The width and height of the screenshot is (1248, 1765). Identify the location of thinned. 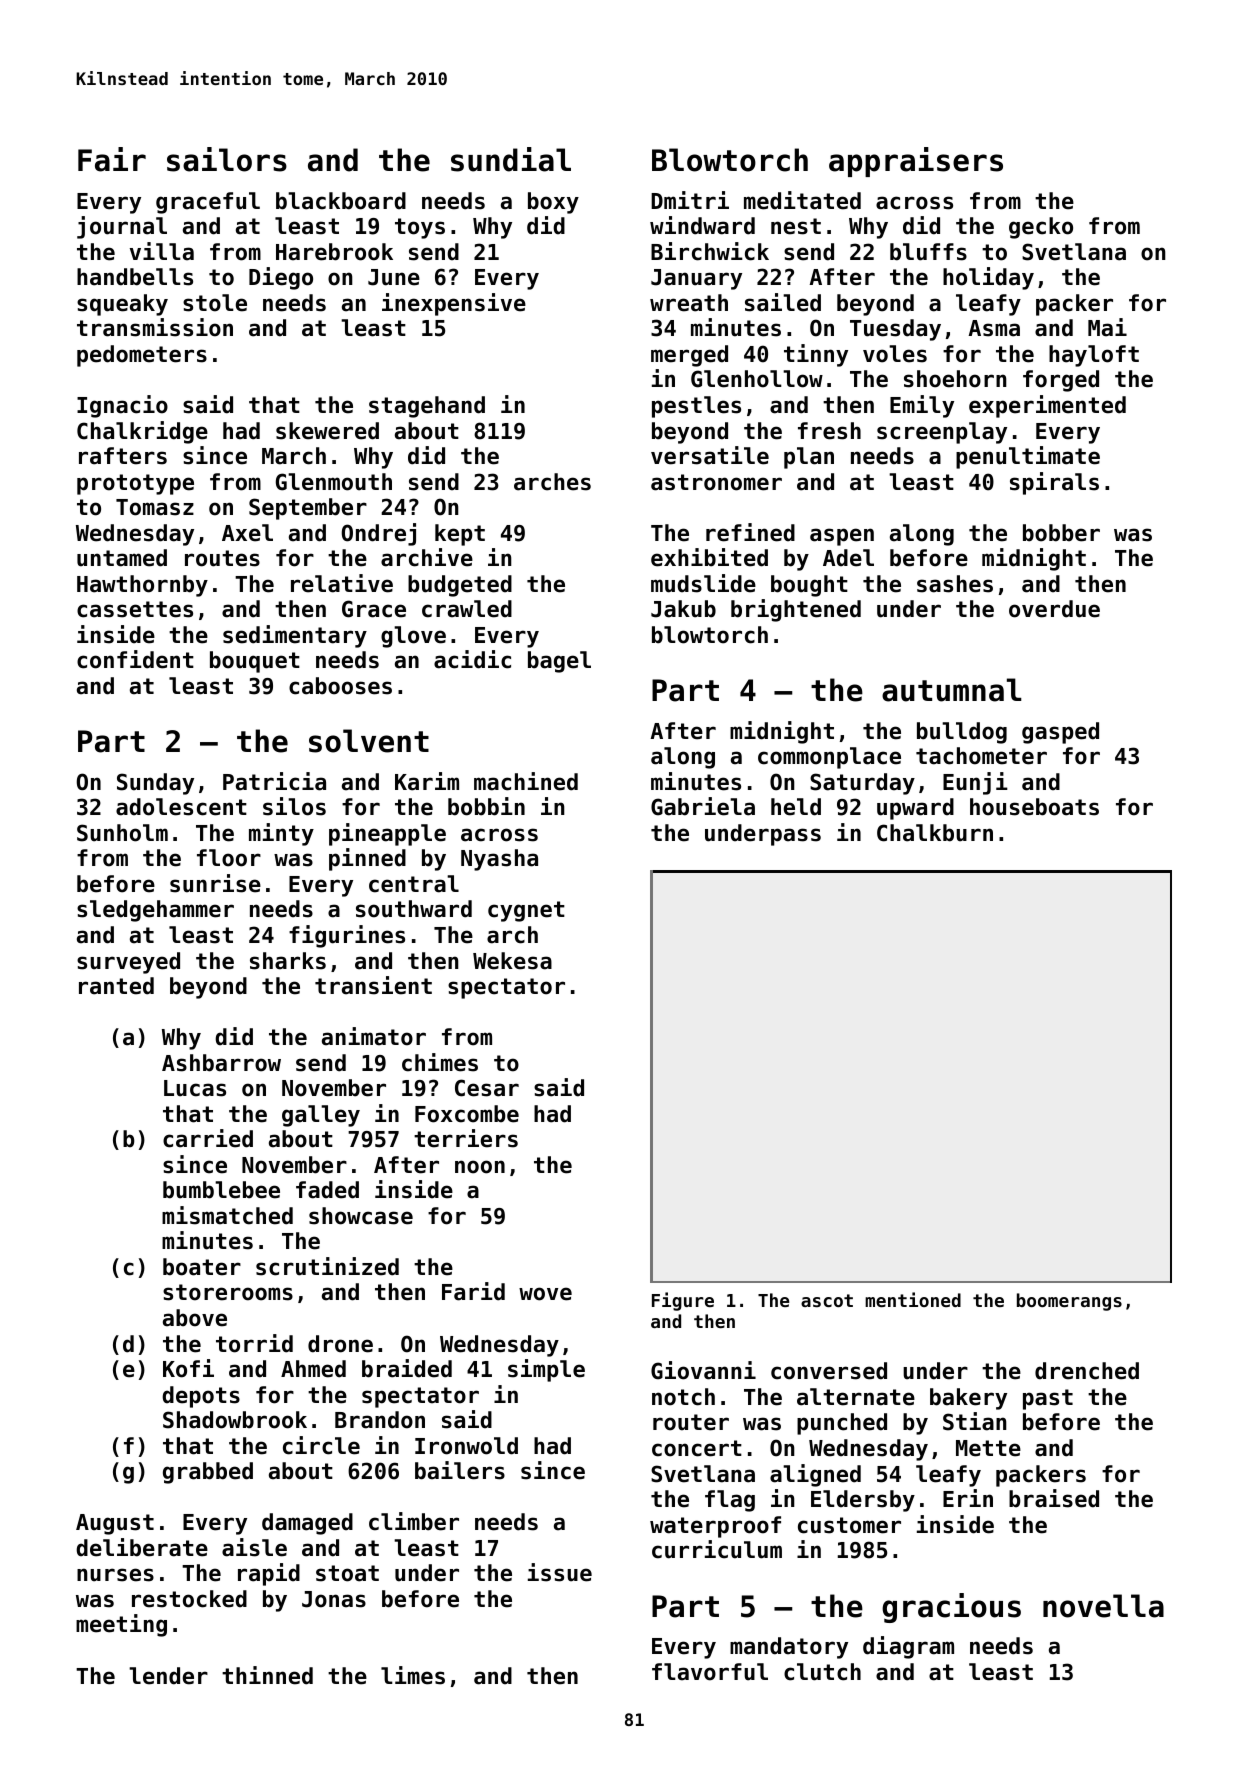
(267, 1675).
